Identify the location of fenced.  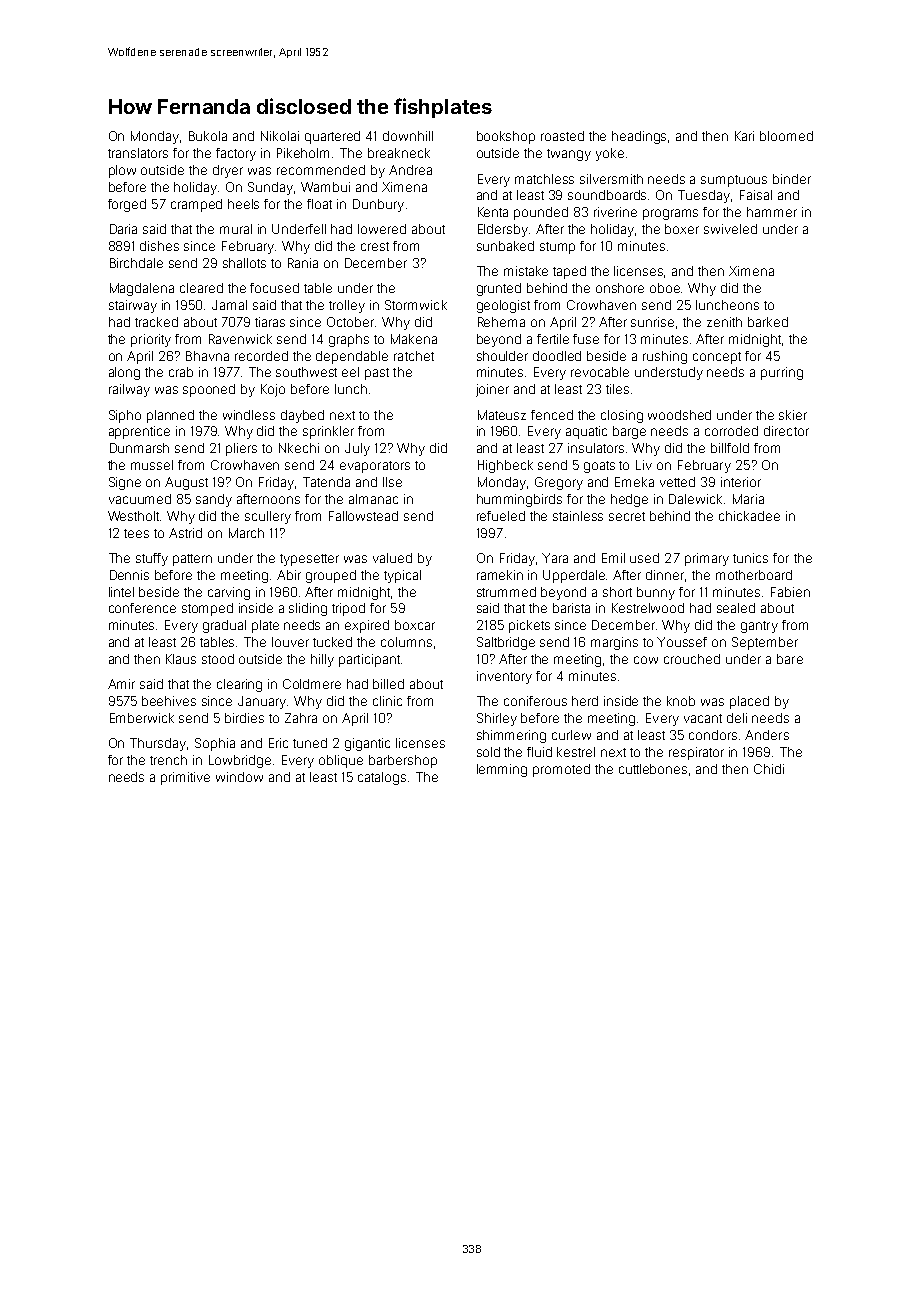
(552, 415).
